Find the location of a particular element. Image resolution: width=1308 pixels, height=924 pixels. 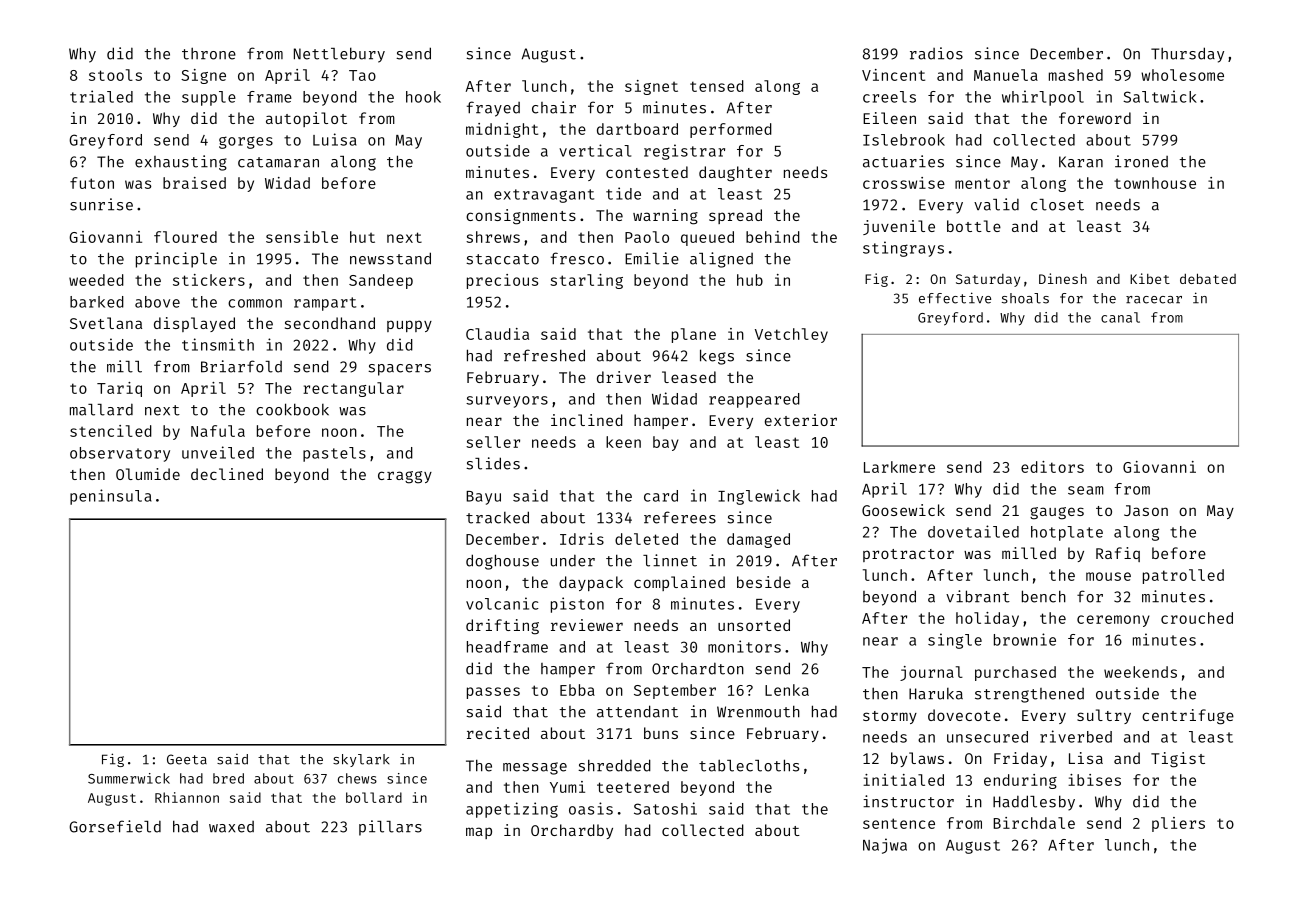

trialed is located at coordinates (101, 96).
